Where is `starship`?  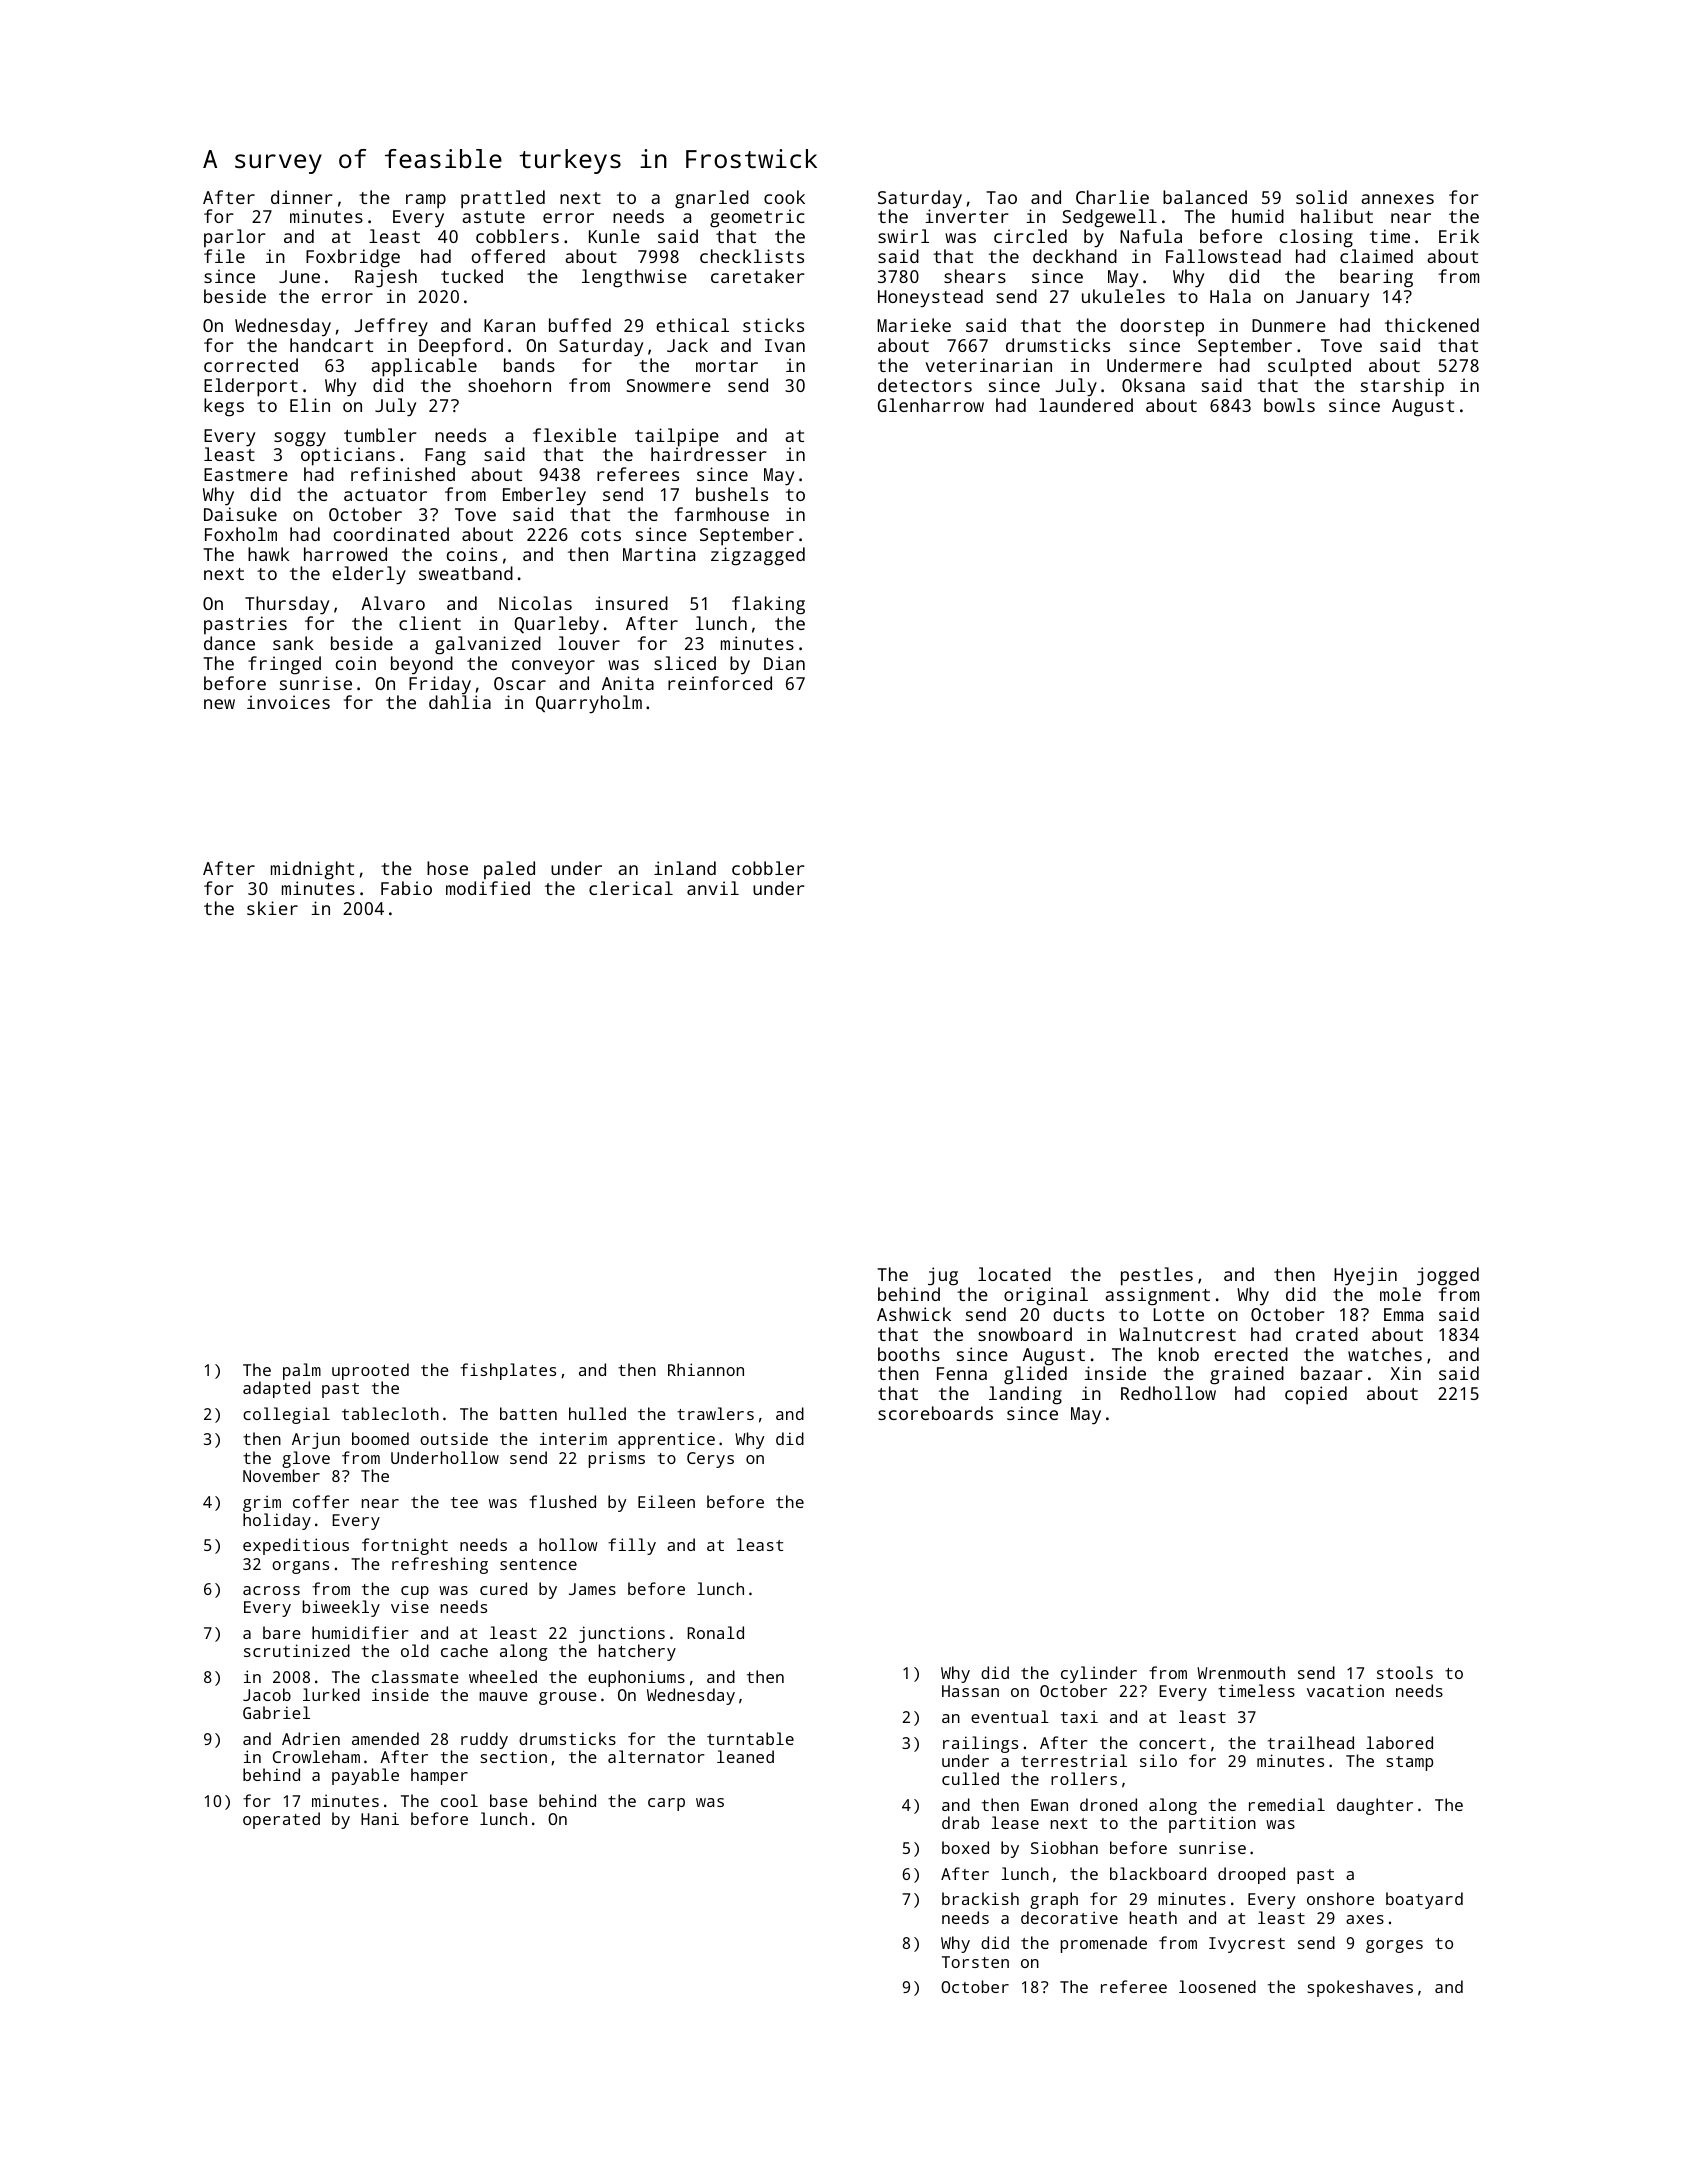
starship is located at coordinates (1402, 387).
